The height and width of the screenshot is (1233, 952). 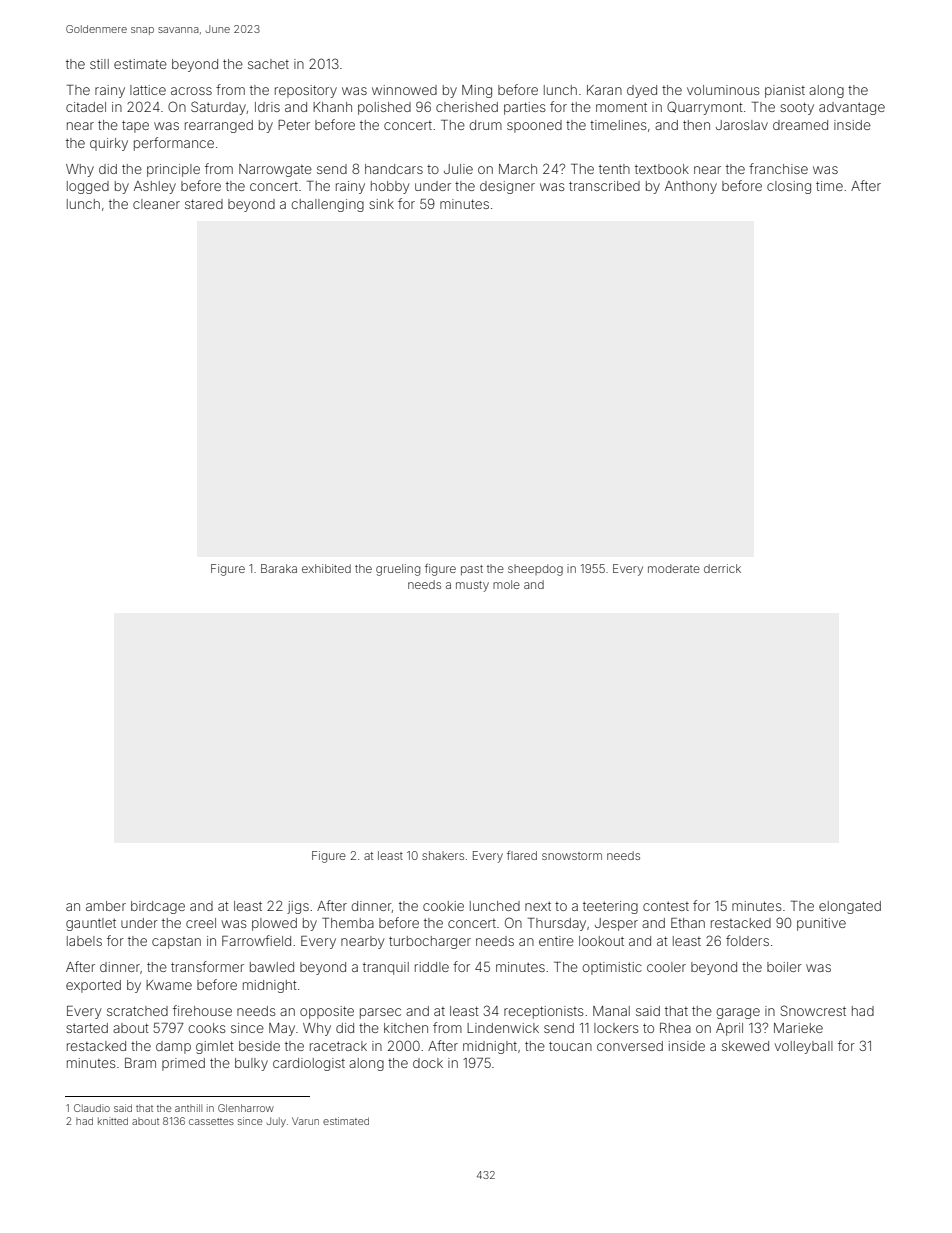 What do you see at coordinates (535, 570) in the screenshot?
I see `sheepdog` at bounding box center [535, 570].
